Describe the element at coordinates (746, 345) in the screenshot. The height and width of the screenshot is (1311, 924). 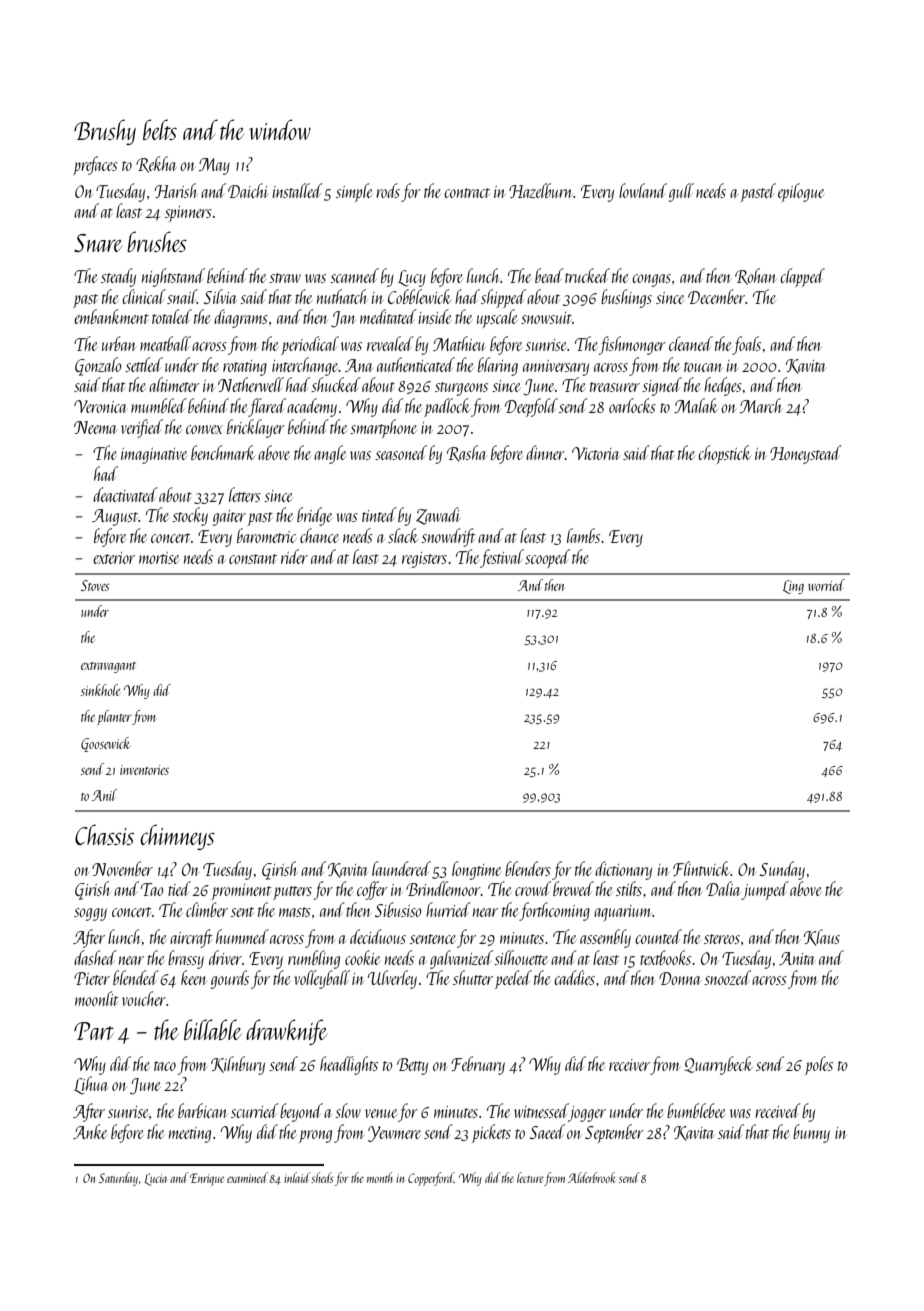
I see `foals` at that location.
